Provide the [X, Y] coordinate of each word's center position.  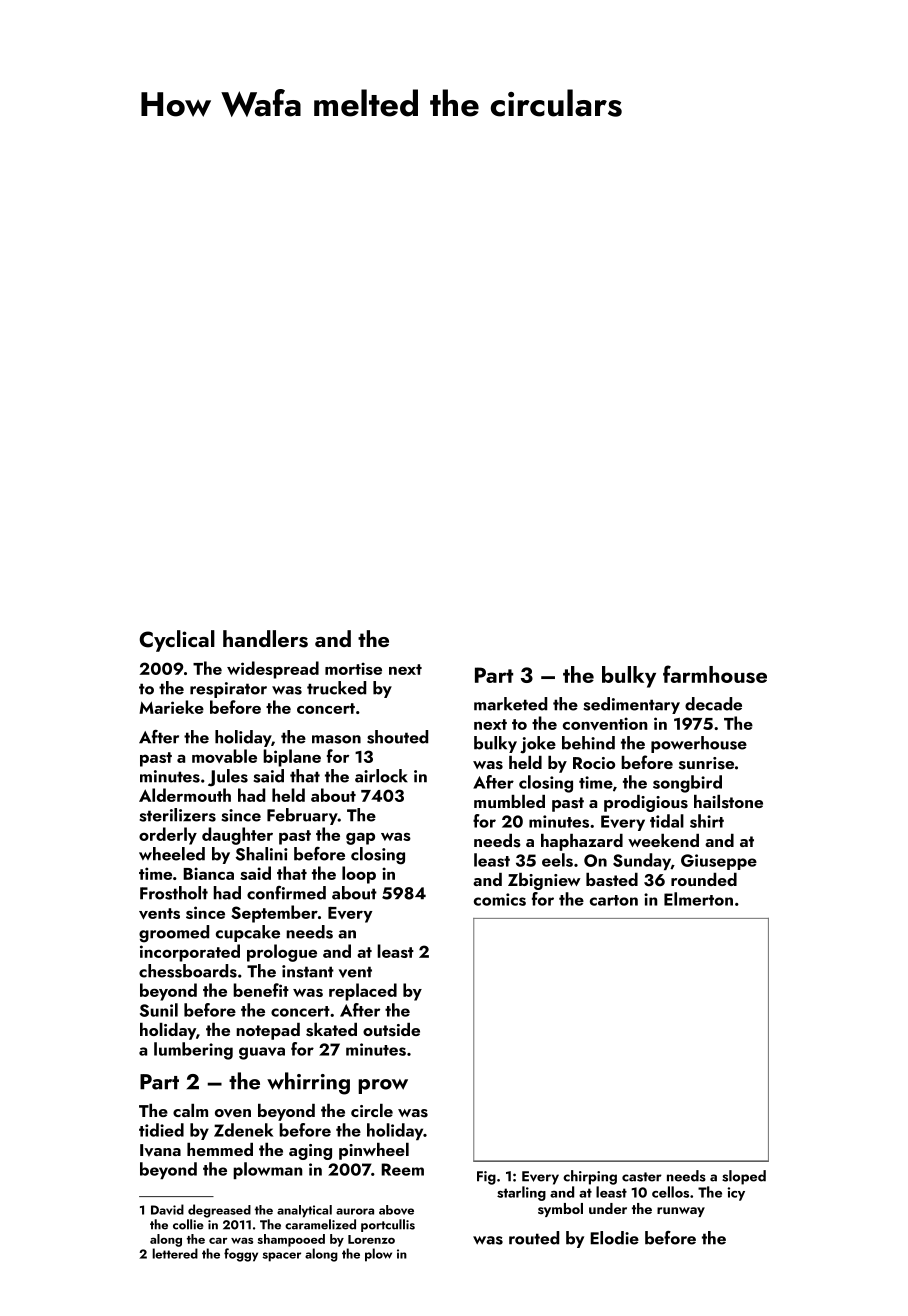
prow [383, 1086]
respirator [228, 690]
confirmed [286, 893]
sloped [744, 1177]
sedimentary [631, 705]
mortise [353, 668]
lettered [175, 1253]
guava [262, 1053]
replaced [363, 992]
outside [391, 1030]
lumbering [193, 1051]
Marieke [171, 707]
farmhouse [715, 674]
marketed [510, 704]
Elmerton [698, 899]
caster [642, 1177]
